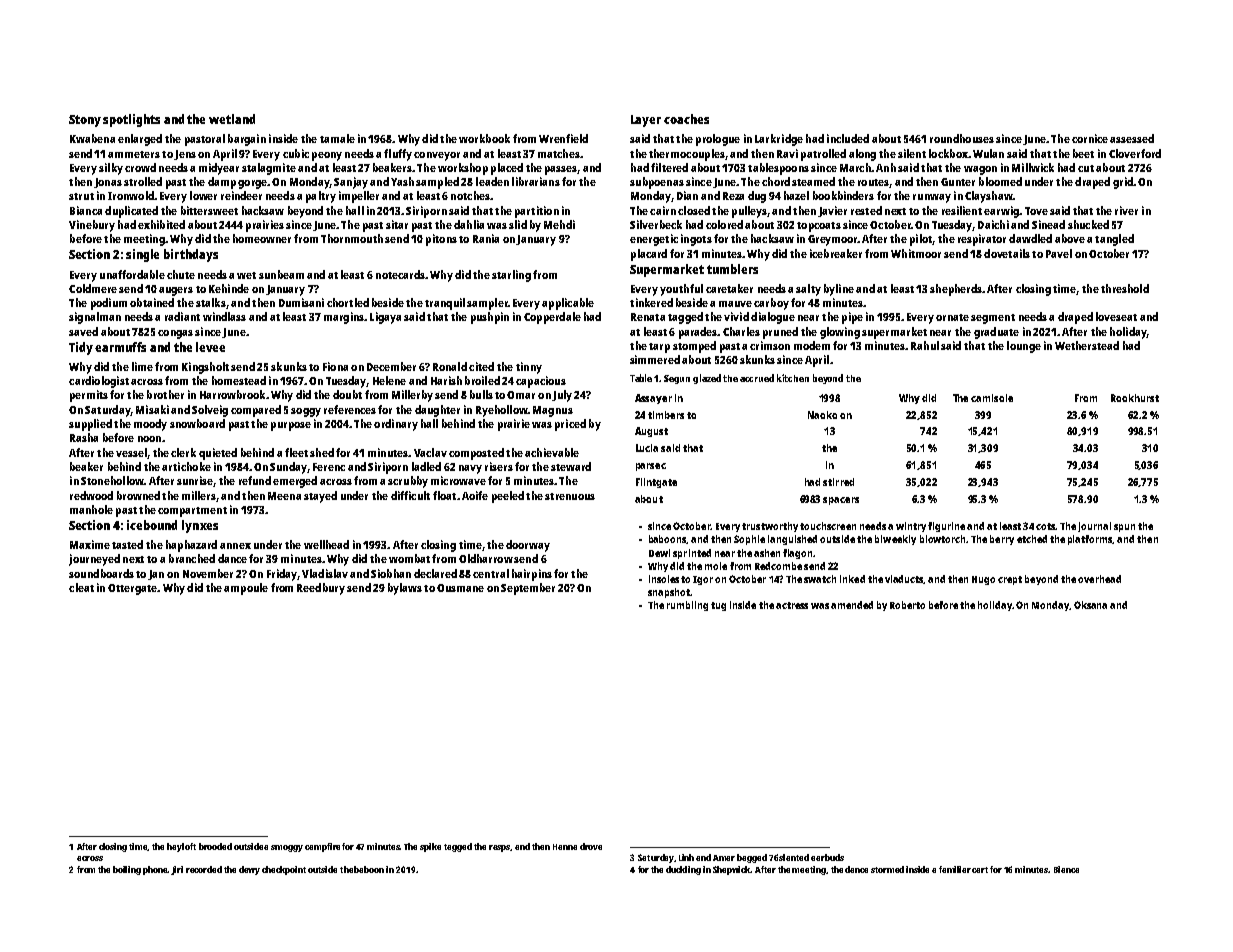 The height and width of the document is (952, 1233). Describe the element at coordinates (511, 276) in the document. I see `starling` at that location.
